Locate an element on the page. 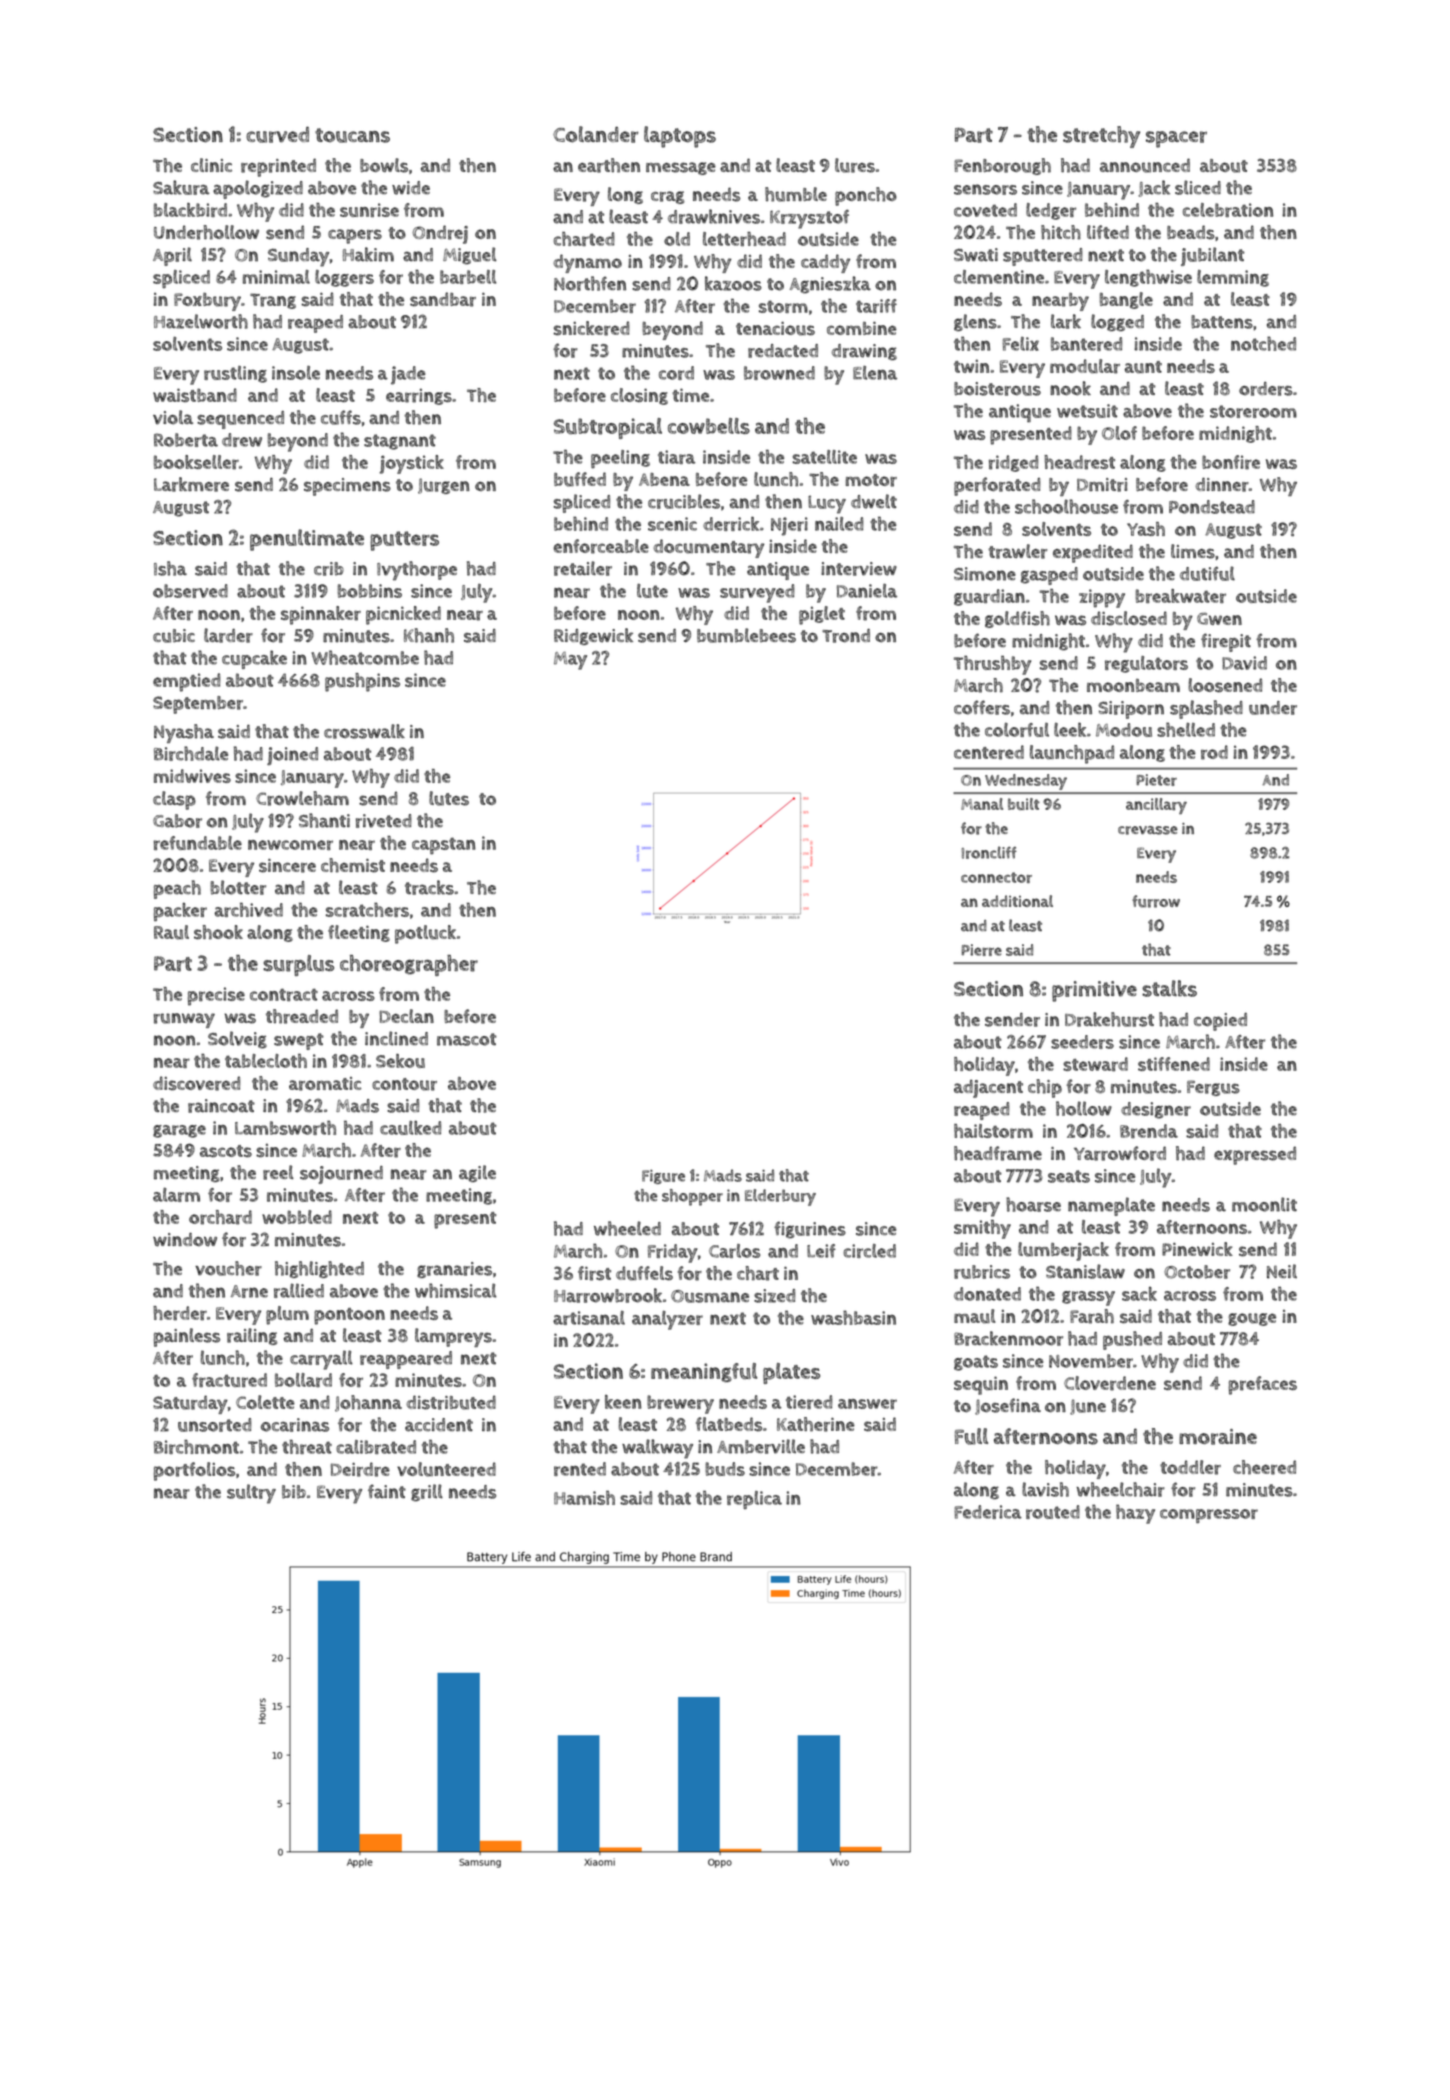 This page has height=2100, width=1450. lures is located at coordinates (855, 165).
